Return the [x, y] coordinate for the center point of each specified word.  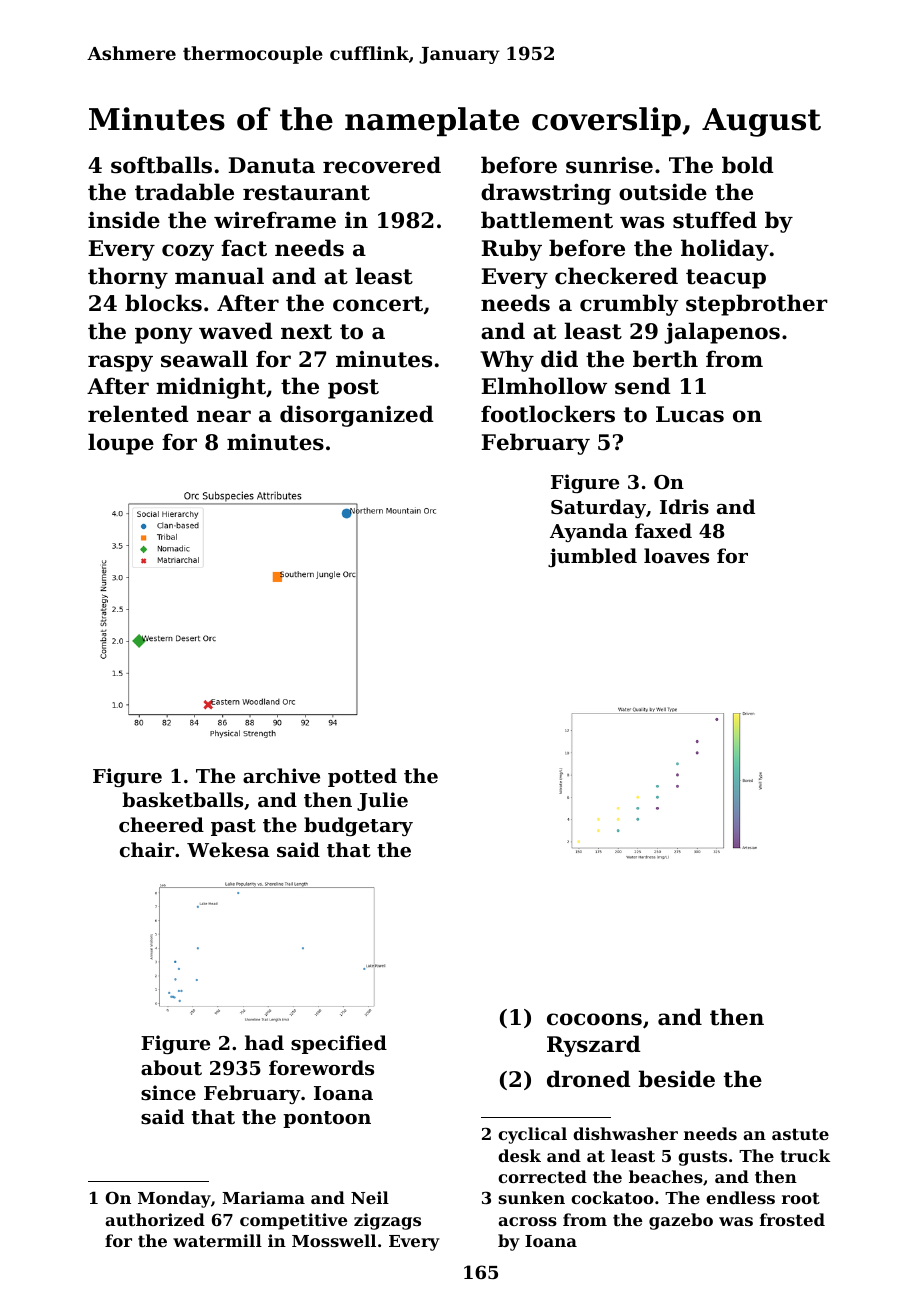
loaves [676, 556]
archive [281, 775]
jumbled [592, 557]
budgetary [358, 826]
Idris [684, 507]
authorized [155, 1219]
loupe [121, 444]
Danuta [271, 165]
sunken [532, 1197]
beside [676, 1079]
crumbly [629, 305]
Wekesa [228, 850]
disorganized [357, 416]
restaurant [306, 193]
